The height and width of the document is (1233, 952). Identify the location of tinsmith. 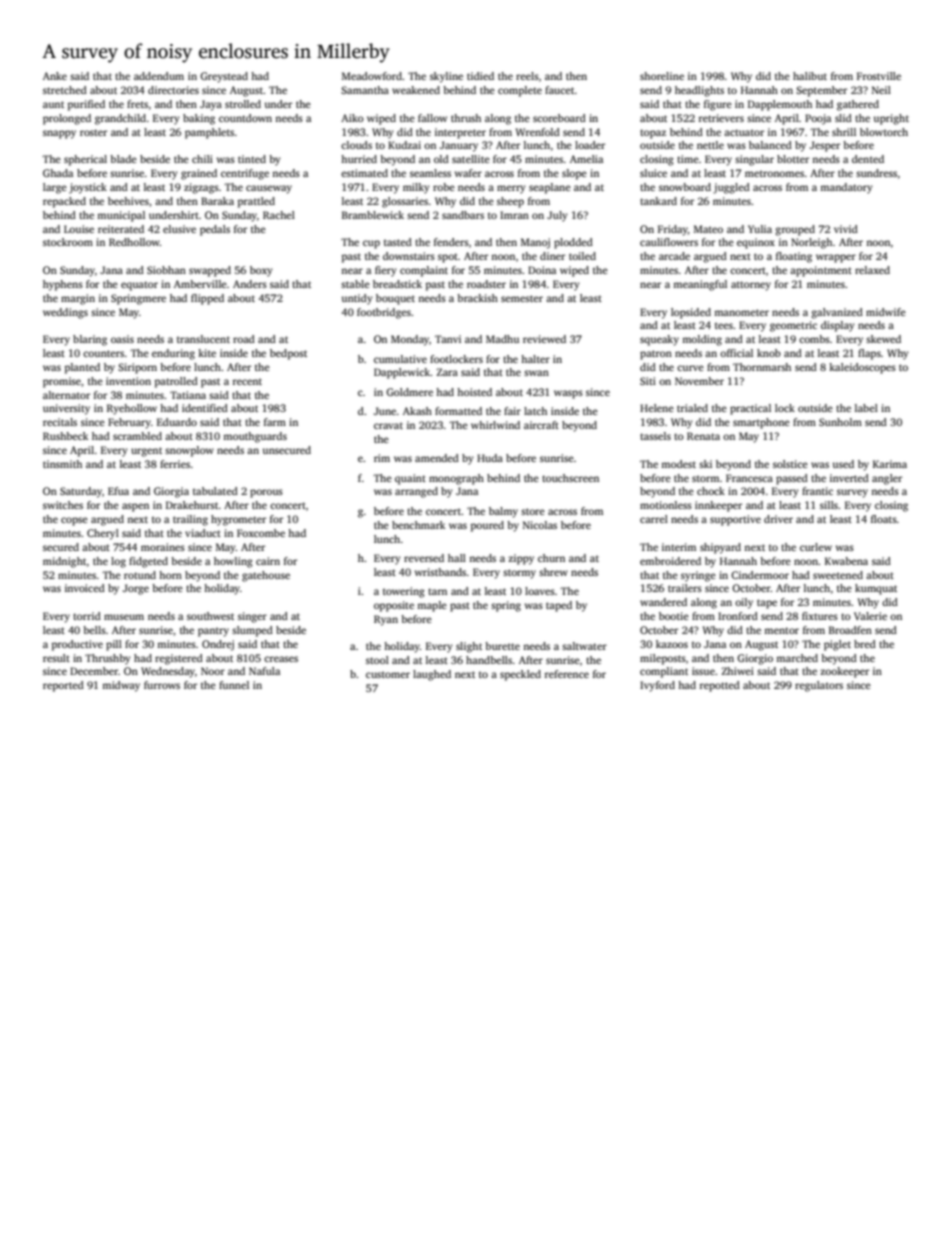
(62, 464).
